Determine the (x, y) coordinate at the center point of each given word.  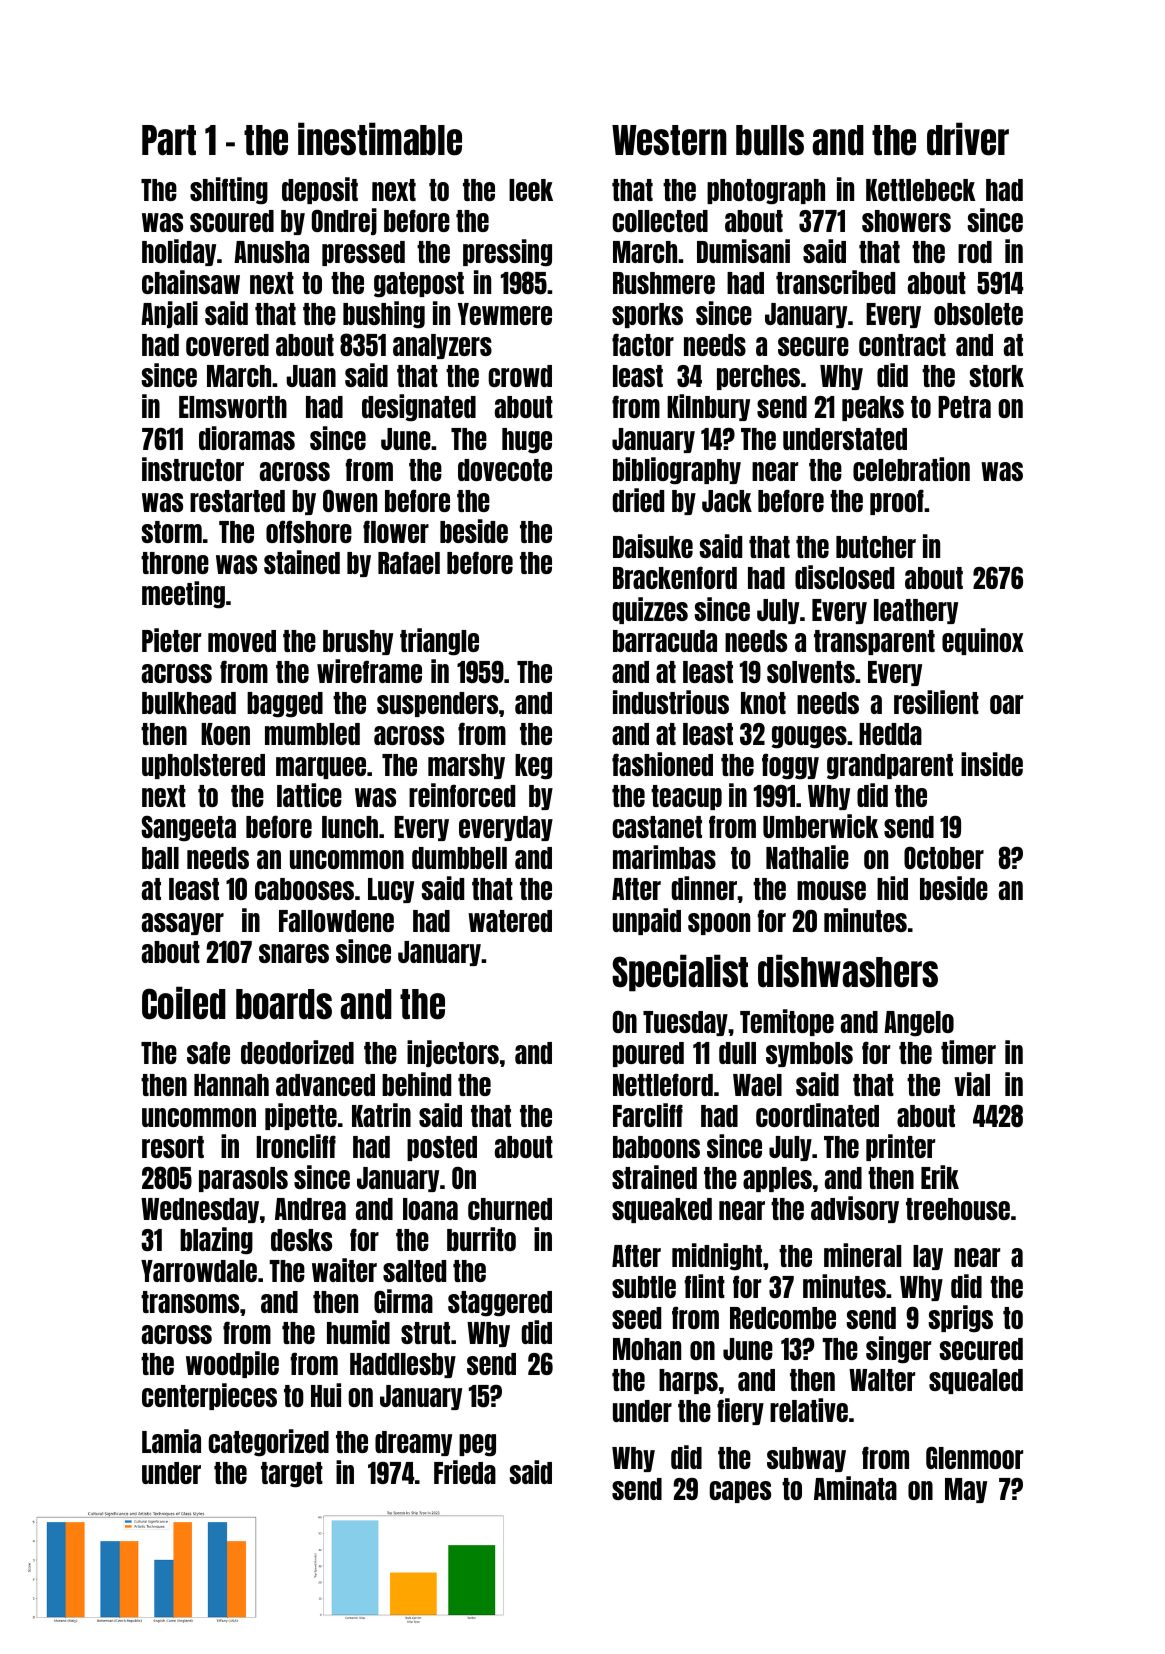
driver (968, 139)
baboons (656, 1147)
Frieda (465, 1472)
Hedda (890, 734)
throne (175, 563)
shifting (229, 190)
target (292, 1475)
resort (173, 1147)
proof (897, 502)
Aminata (855, 1488)
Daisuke (653, 546)
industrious (671, 702)
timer (968, 1052)
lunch (350, 827)
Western (669, 140)
